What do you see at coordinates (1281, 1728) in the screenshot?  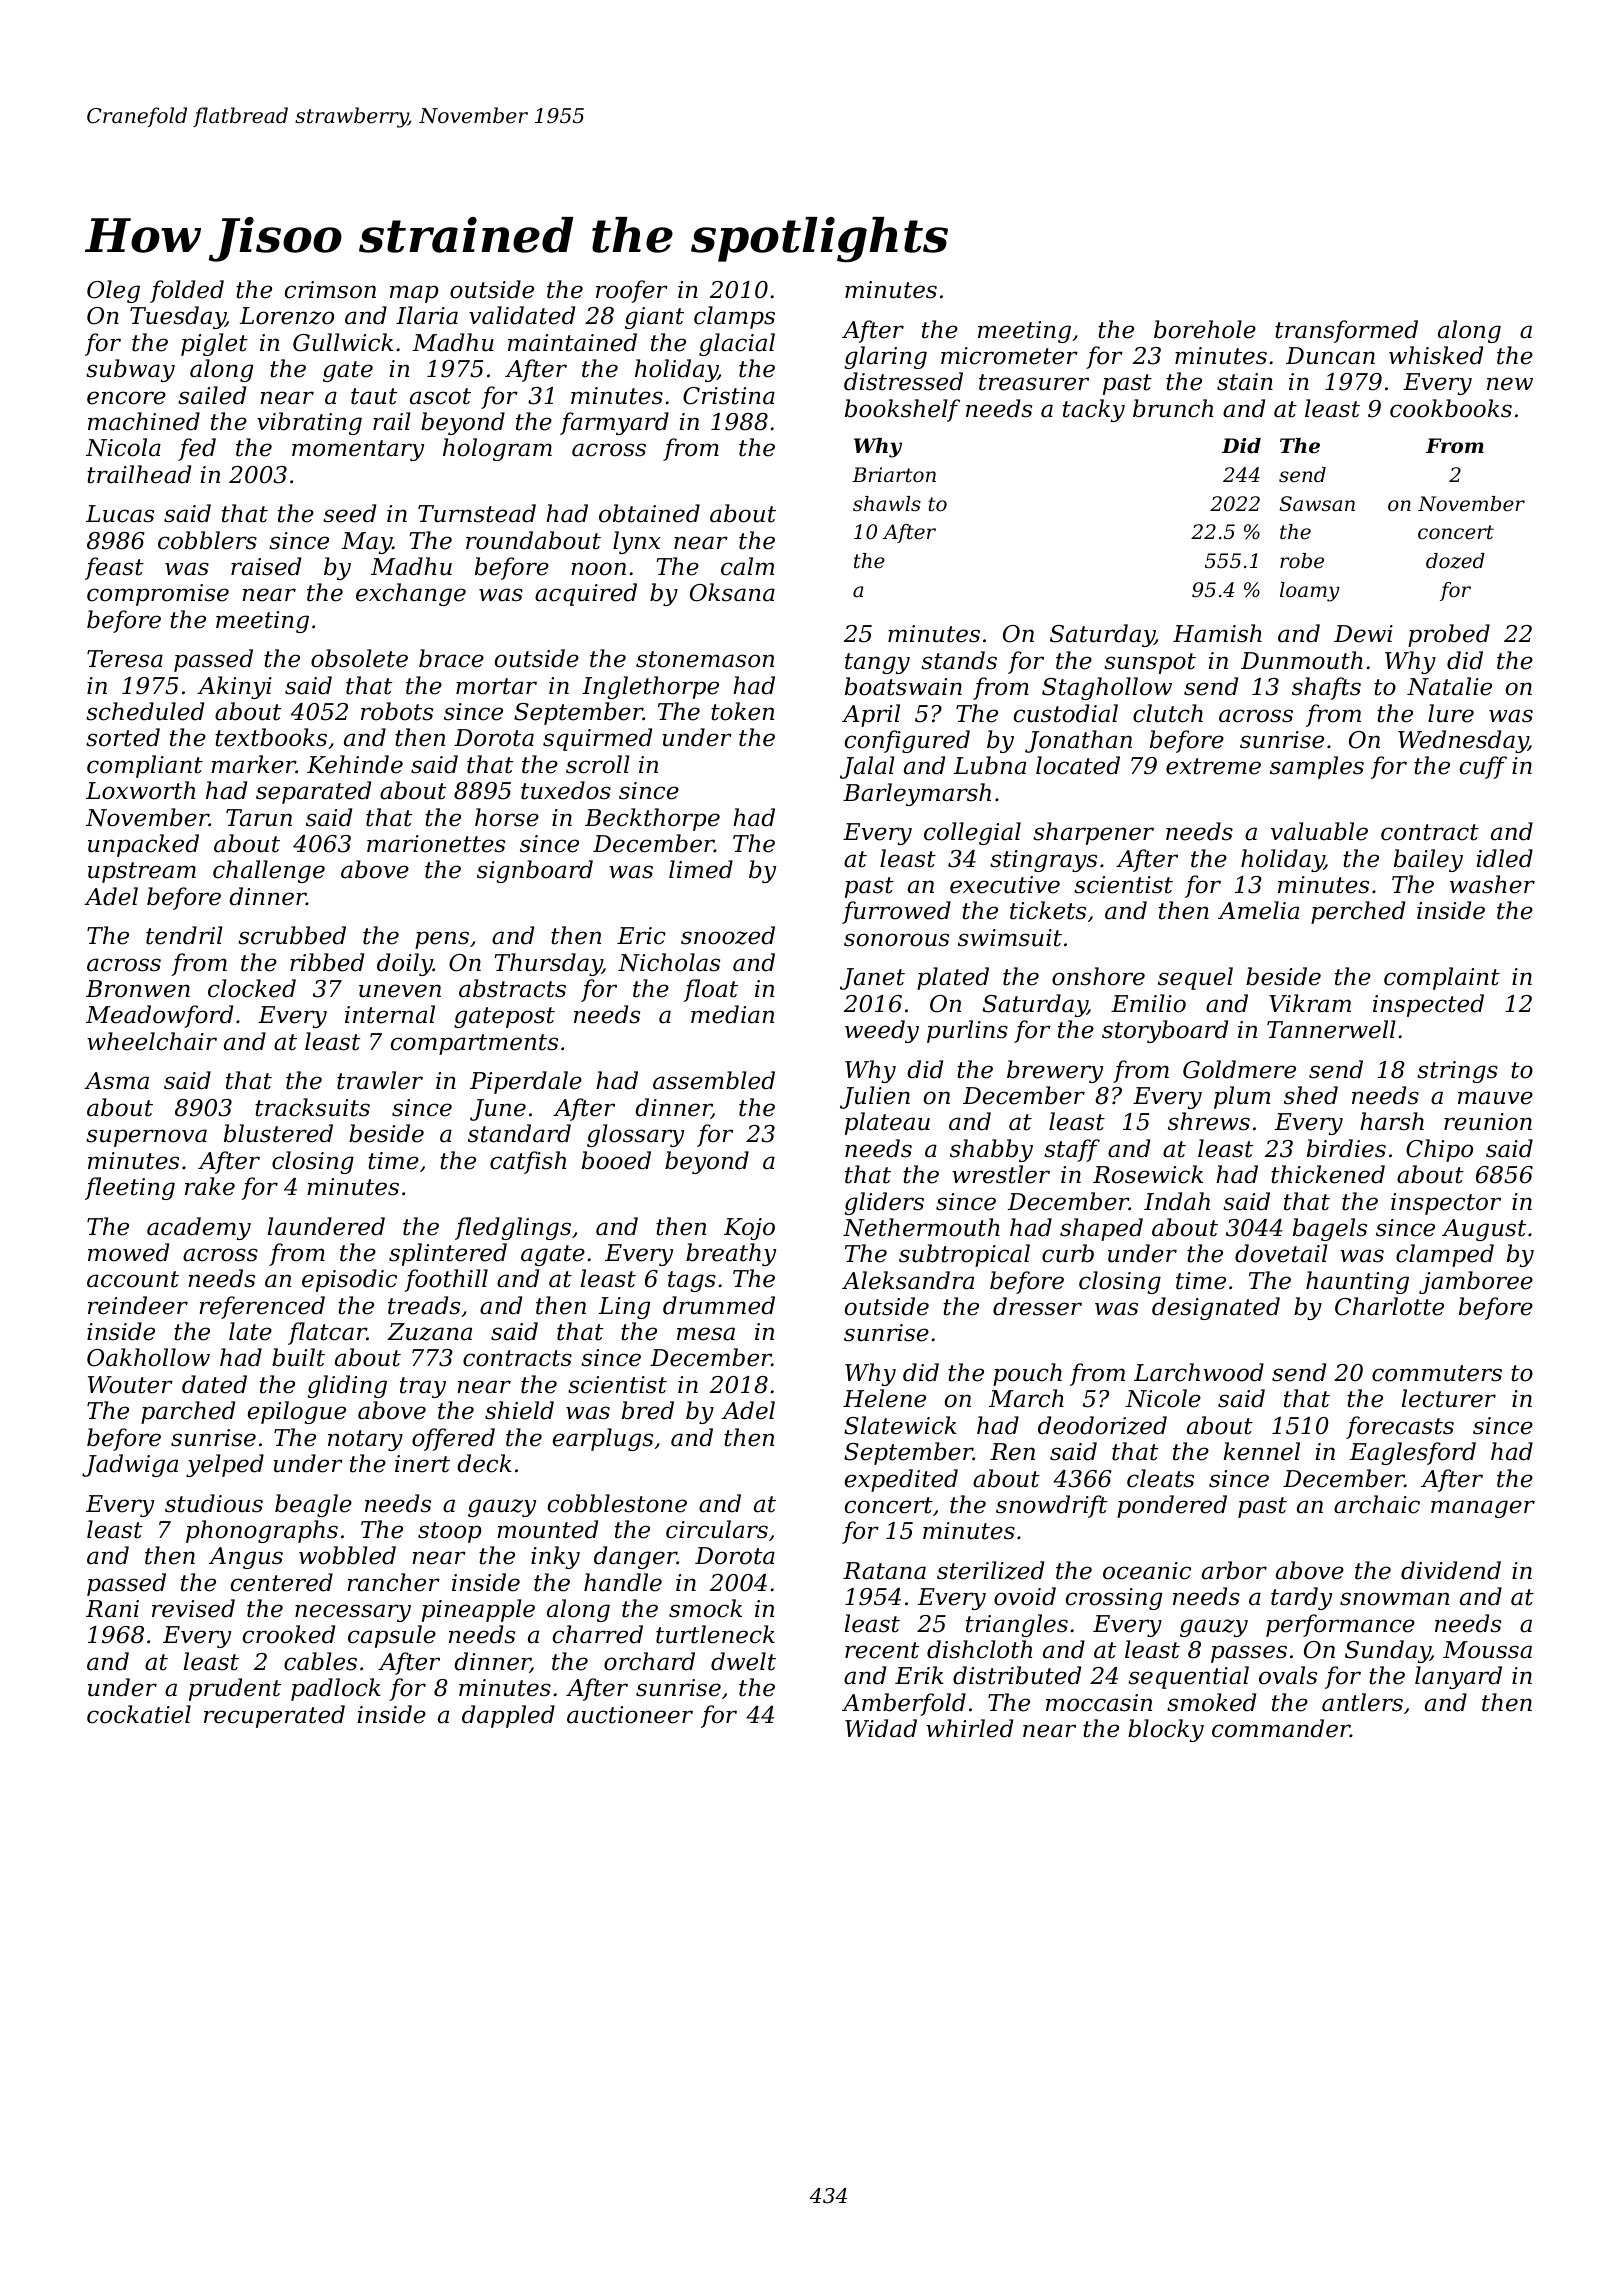 I see `commander` at bounding box center [1281, 1728].
